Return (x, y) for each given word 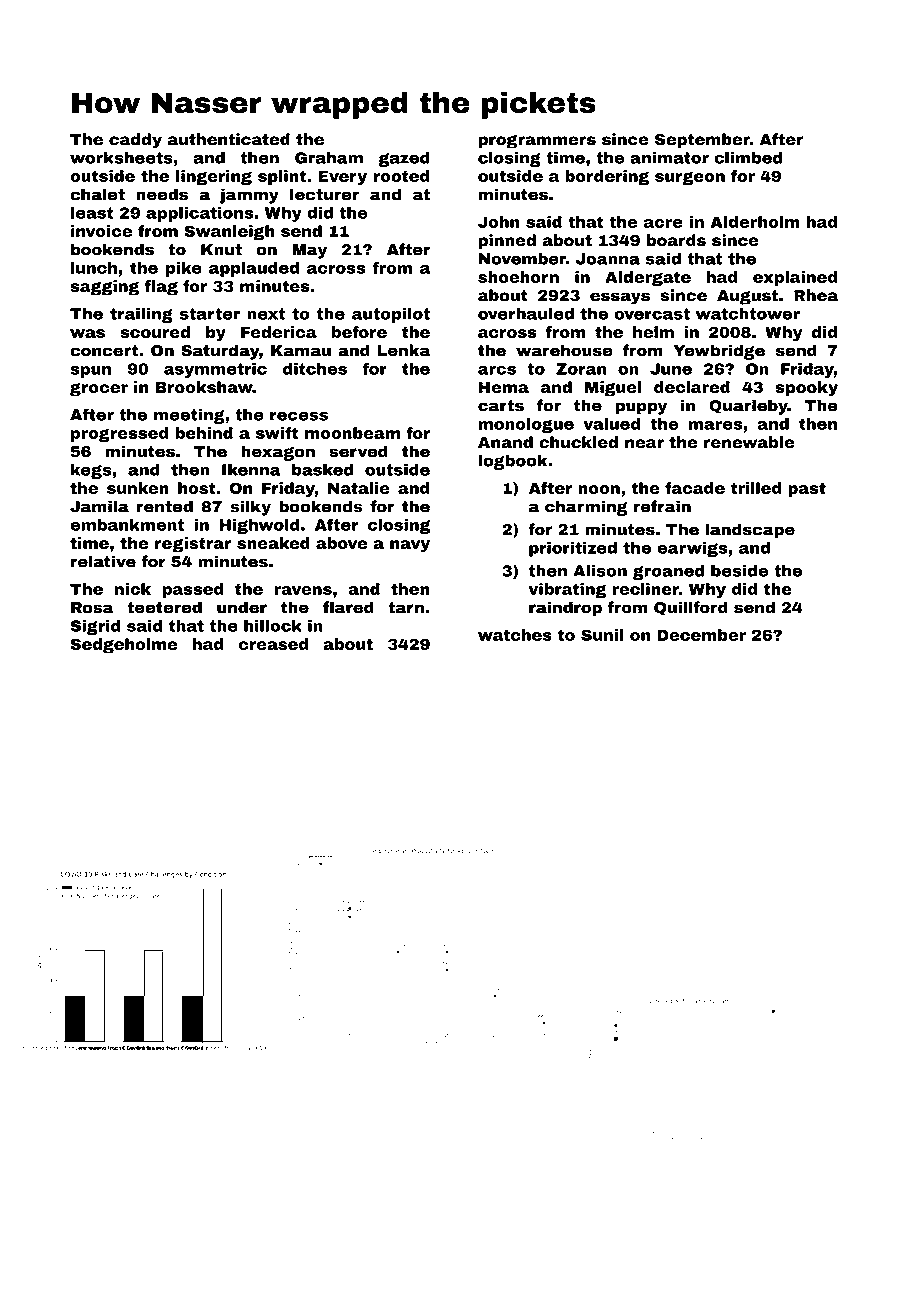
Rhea (816, 295)
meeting (189, 416)
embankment (127, 525)
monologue (526, 425)
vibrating (567, 590)
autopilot (391, 315)
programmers (537, 142)
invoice (101, 231)
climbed (748, 158)
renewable (749, 442)
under (242, 607)
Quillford (691, 608)
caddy (135, 141)
